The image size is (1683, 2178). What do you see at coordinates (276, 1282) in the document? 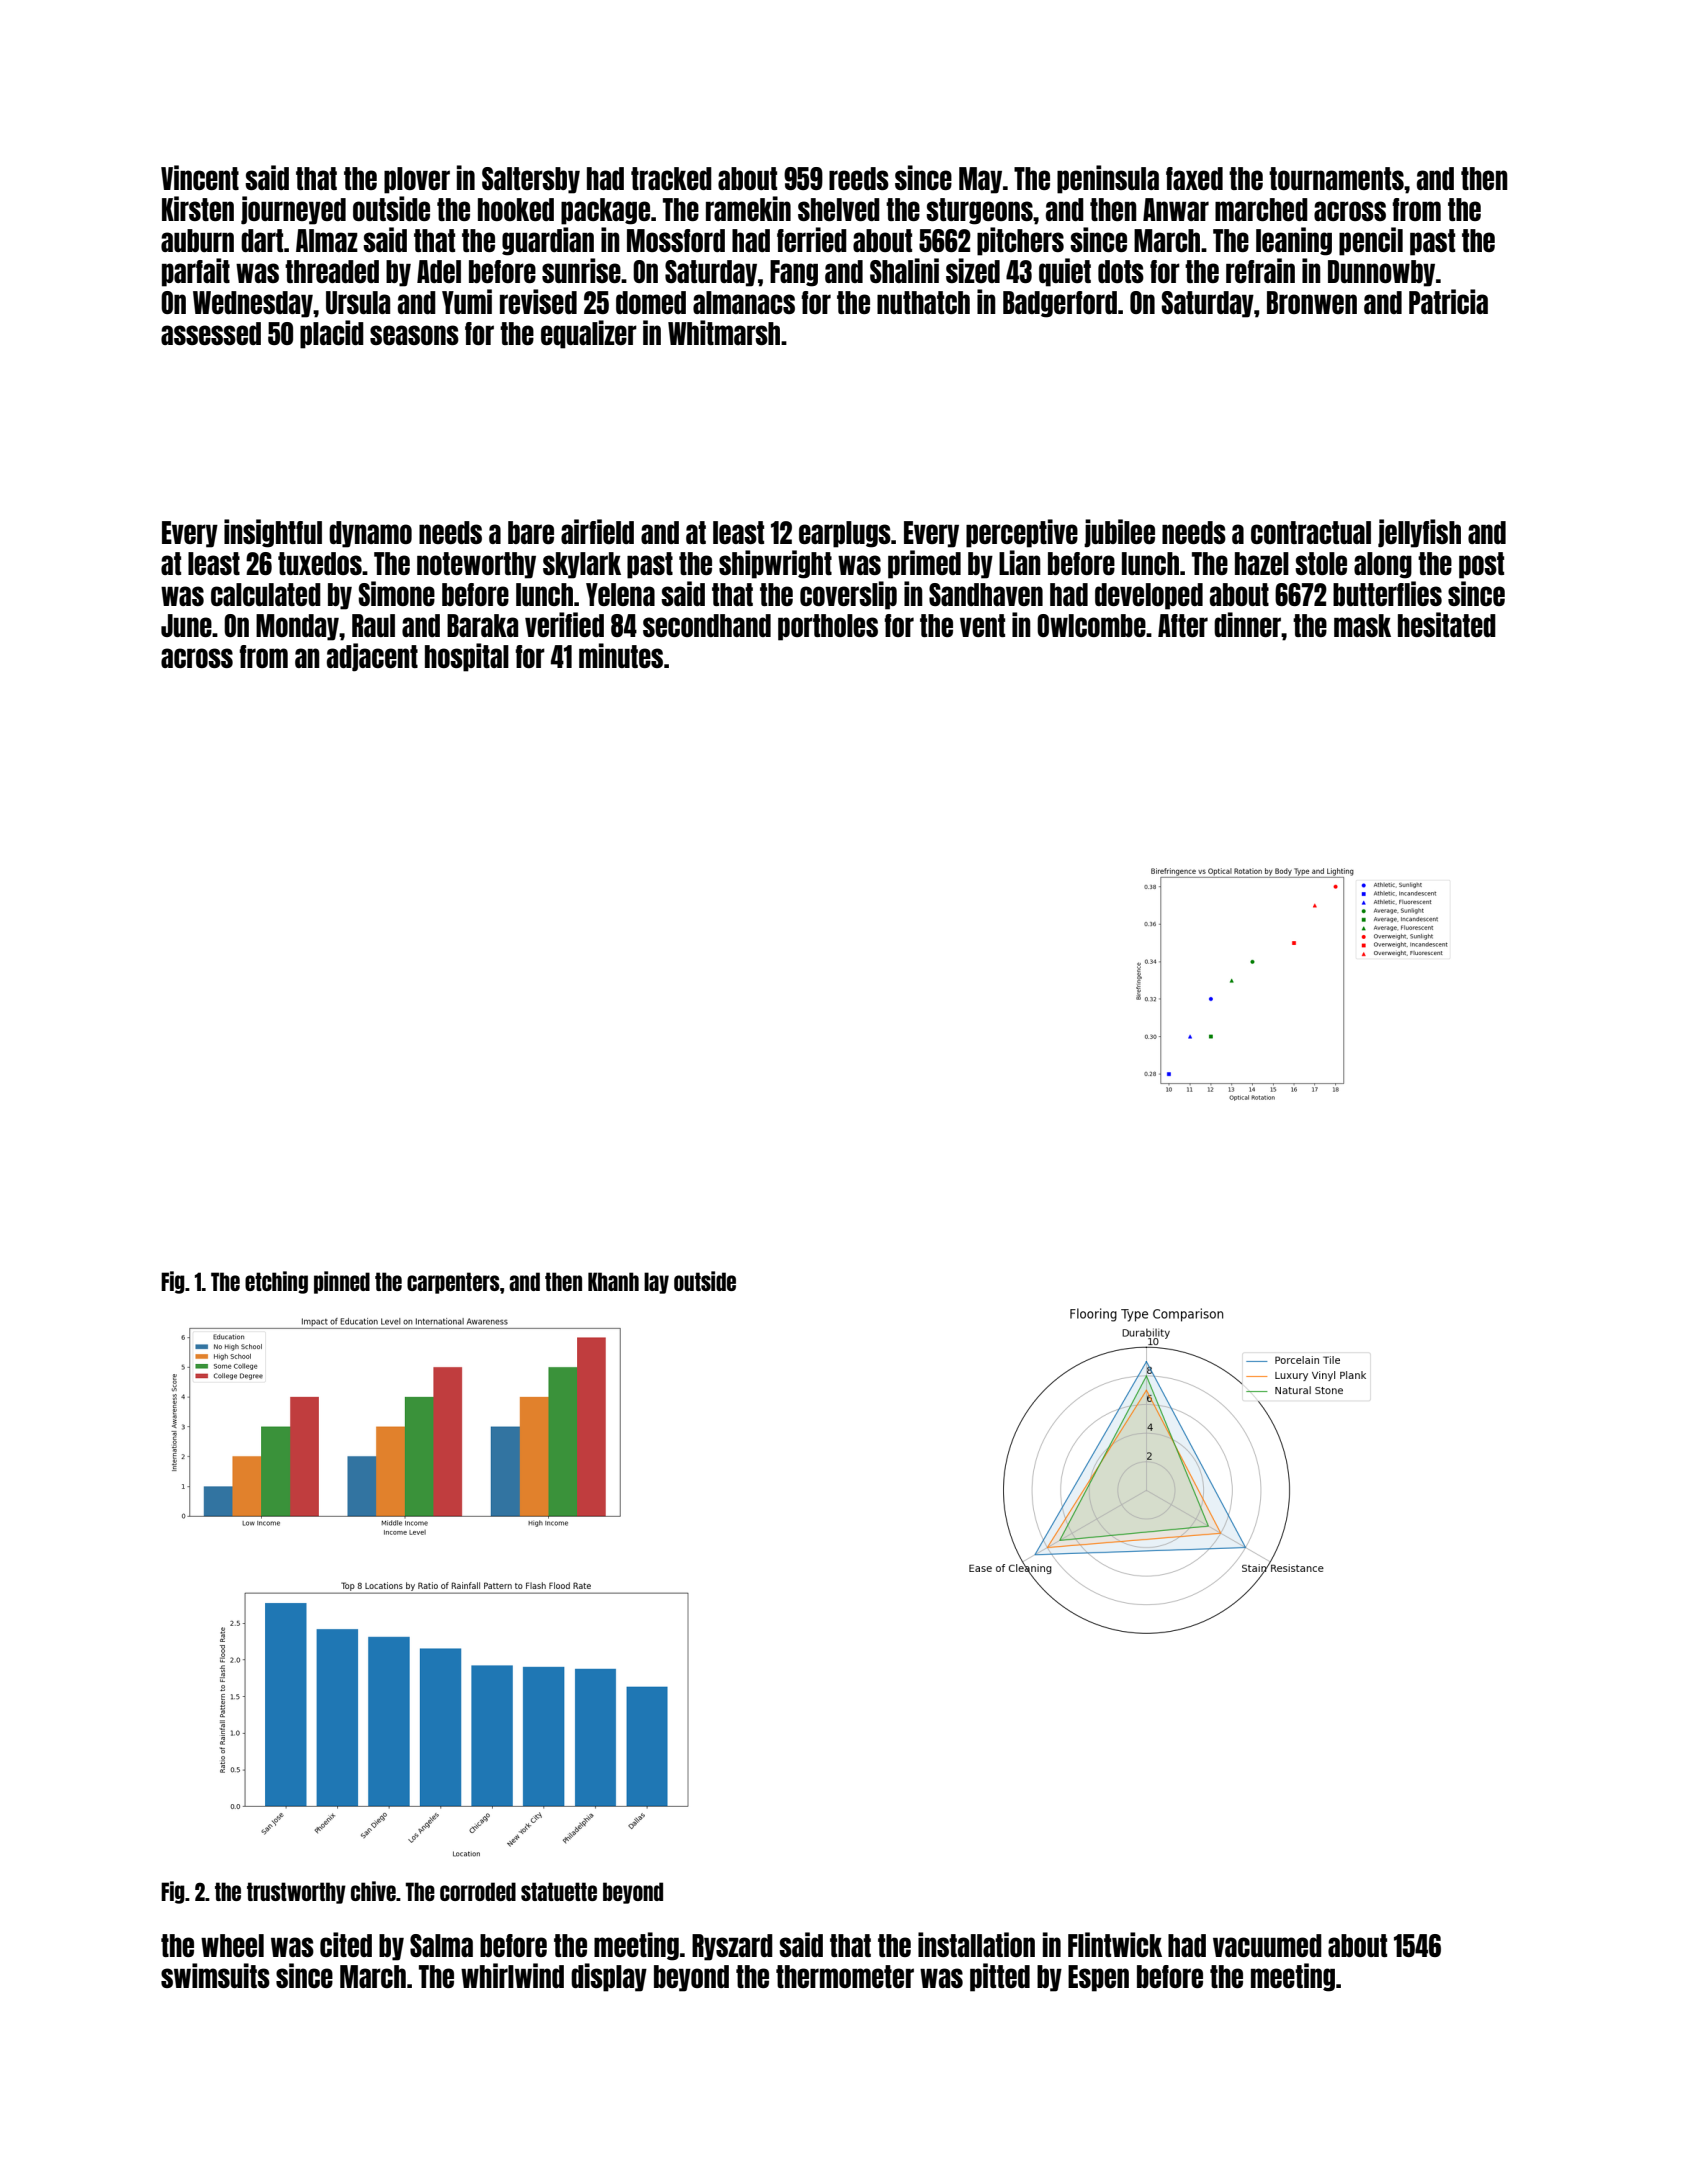
I see `etching` at bounding box center [276, 1282].
